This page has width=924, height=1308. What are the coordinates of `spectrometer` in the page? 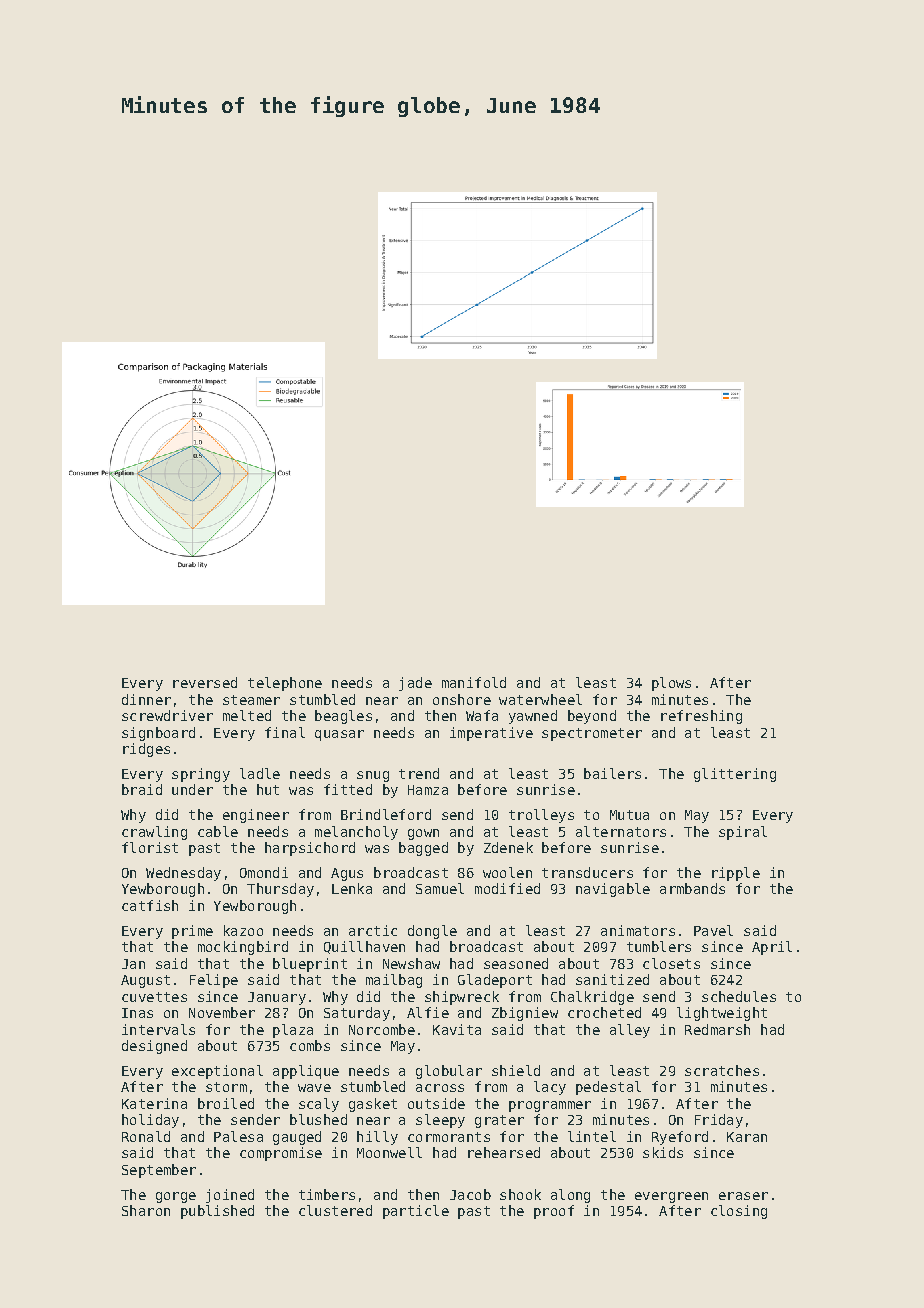 It's located at (592, 734).
